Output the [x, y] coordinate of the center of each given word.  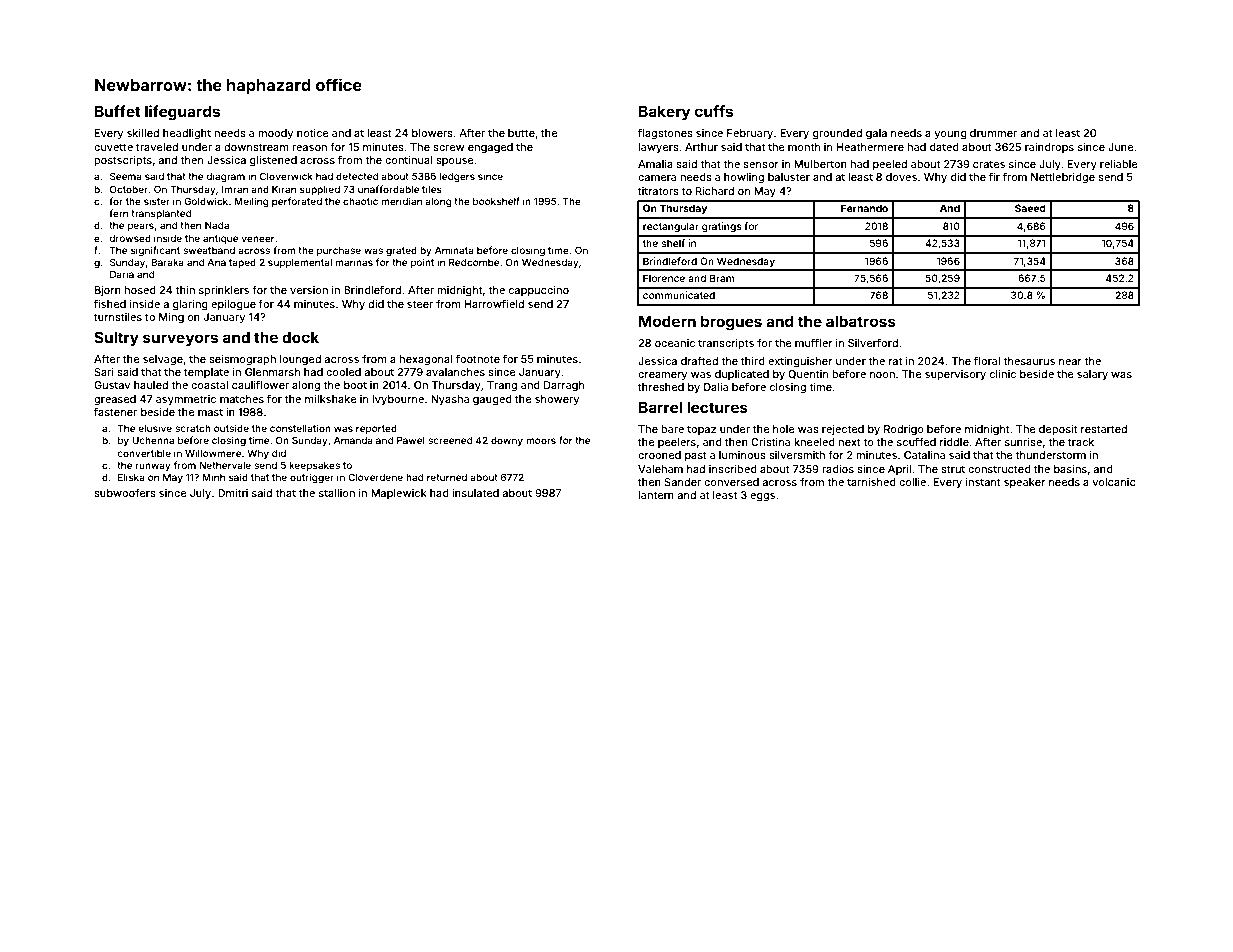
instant [983, 482]
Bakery [664, 113]
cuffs [714, 111]
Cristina [770, 442]
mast [210, 412]
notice [313, 133]
